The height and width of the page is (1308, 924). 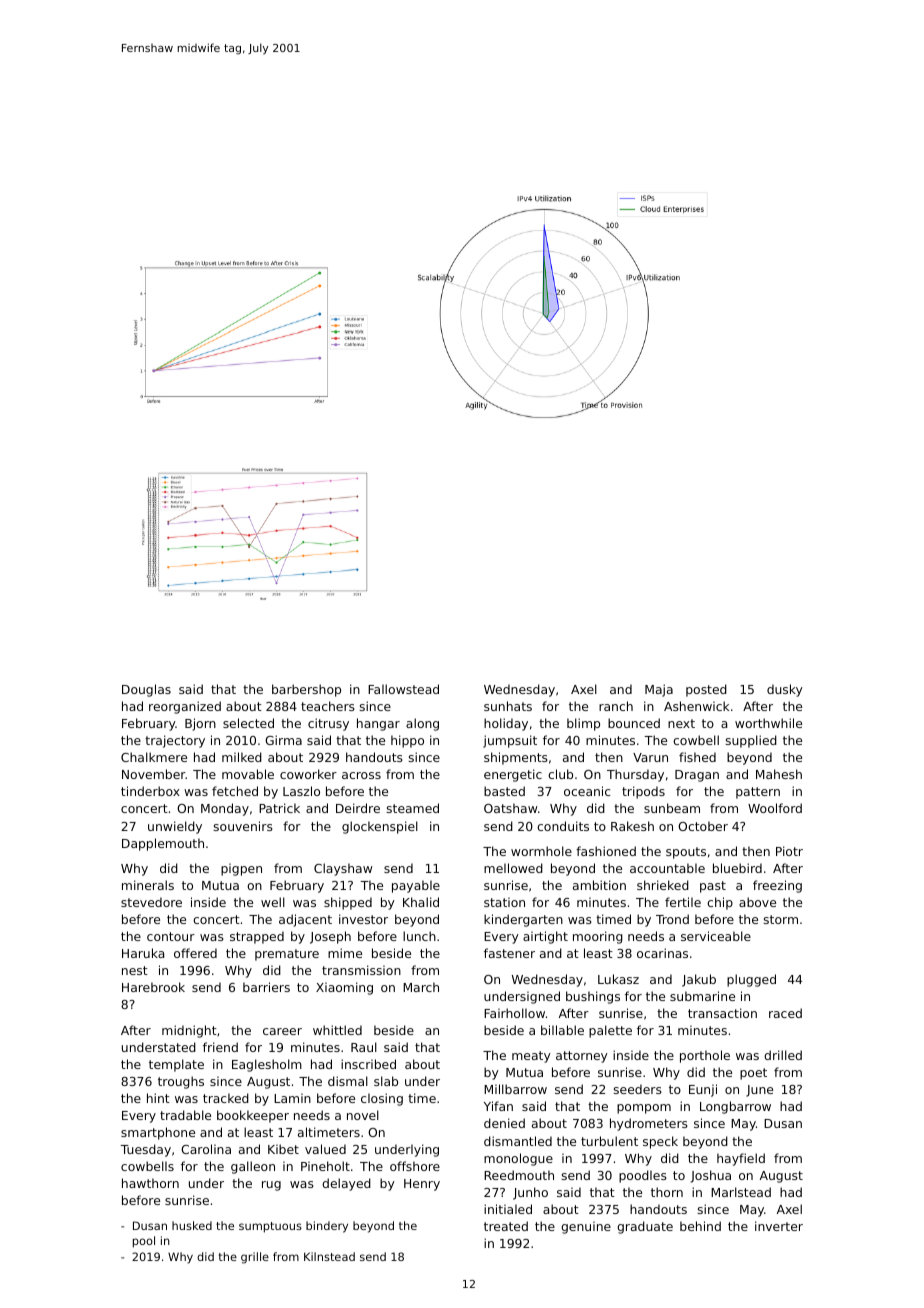 I want to click on well, so click(x=273, y=902).
